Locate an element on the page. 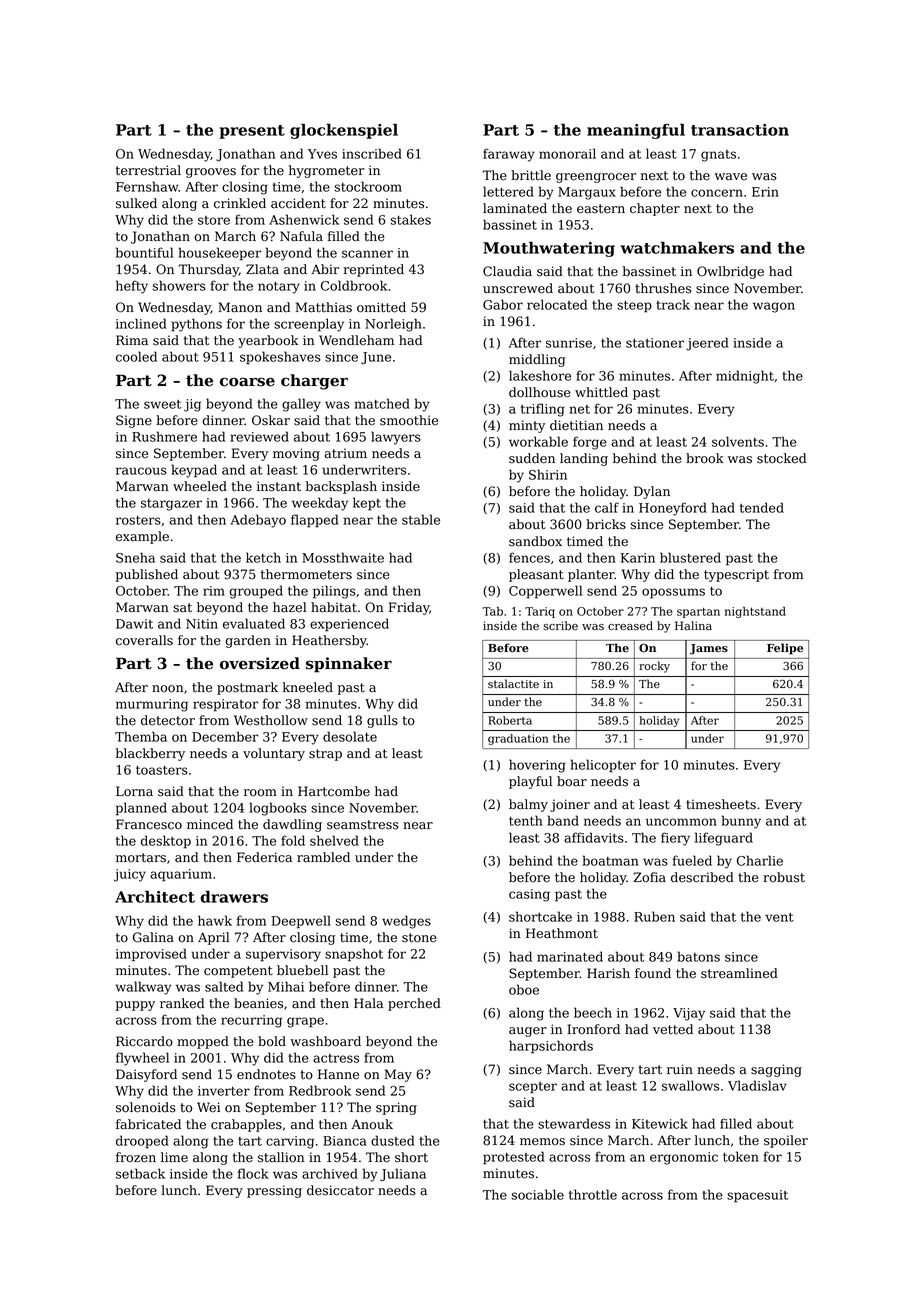  example is located at coordinates (142, 537).
